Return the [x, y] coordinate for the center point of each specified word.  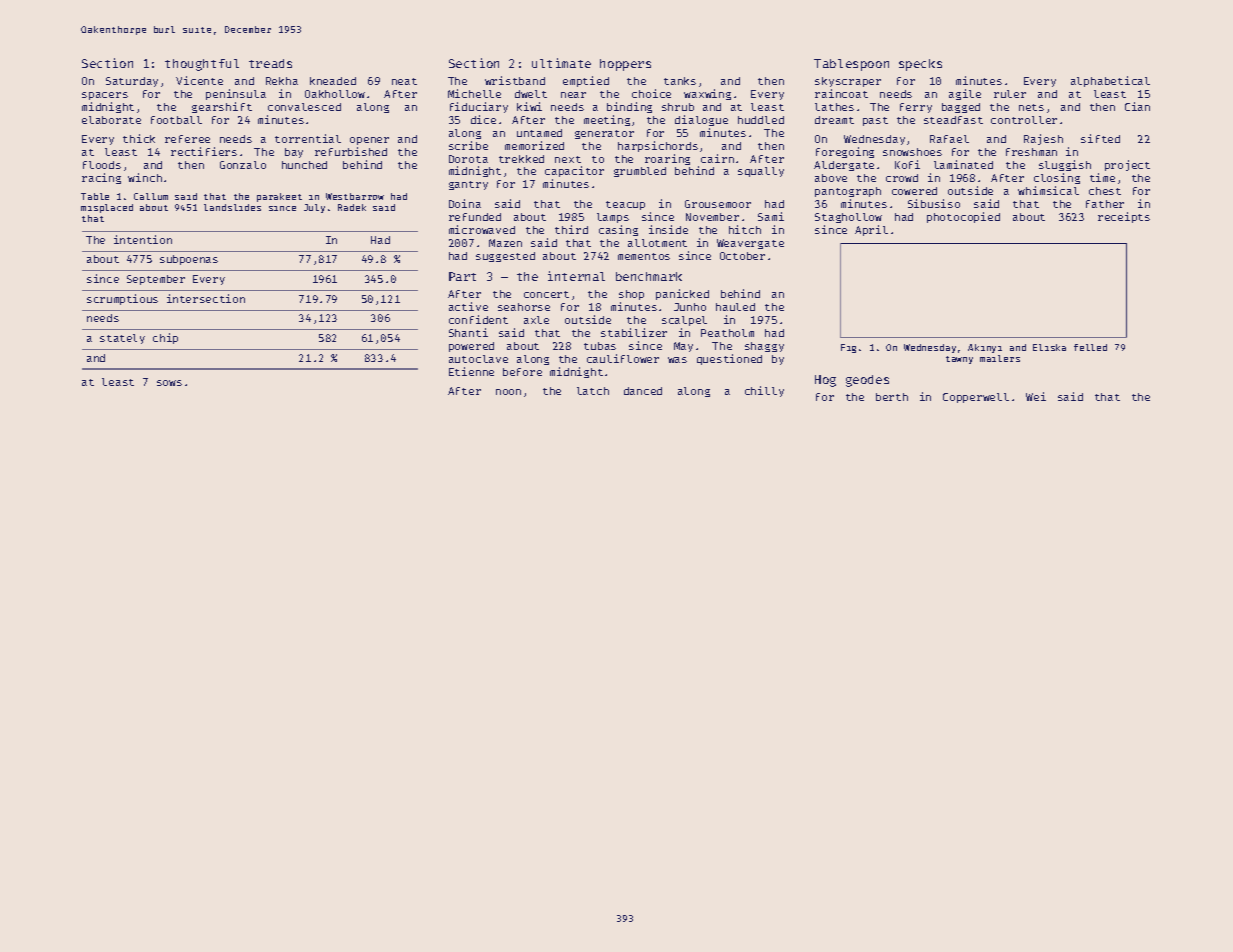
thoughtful [202, 65]
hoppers [625, 65]
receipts [1124, 217]
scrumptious [122, 299]
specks [920, 65]
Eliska [1049, 347]
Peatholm [727, 333]
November [712, 217]
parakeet [279, 197]
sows [169, 383]
